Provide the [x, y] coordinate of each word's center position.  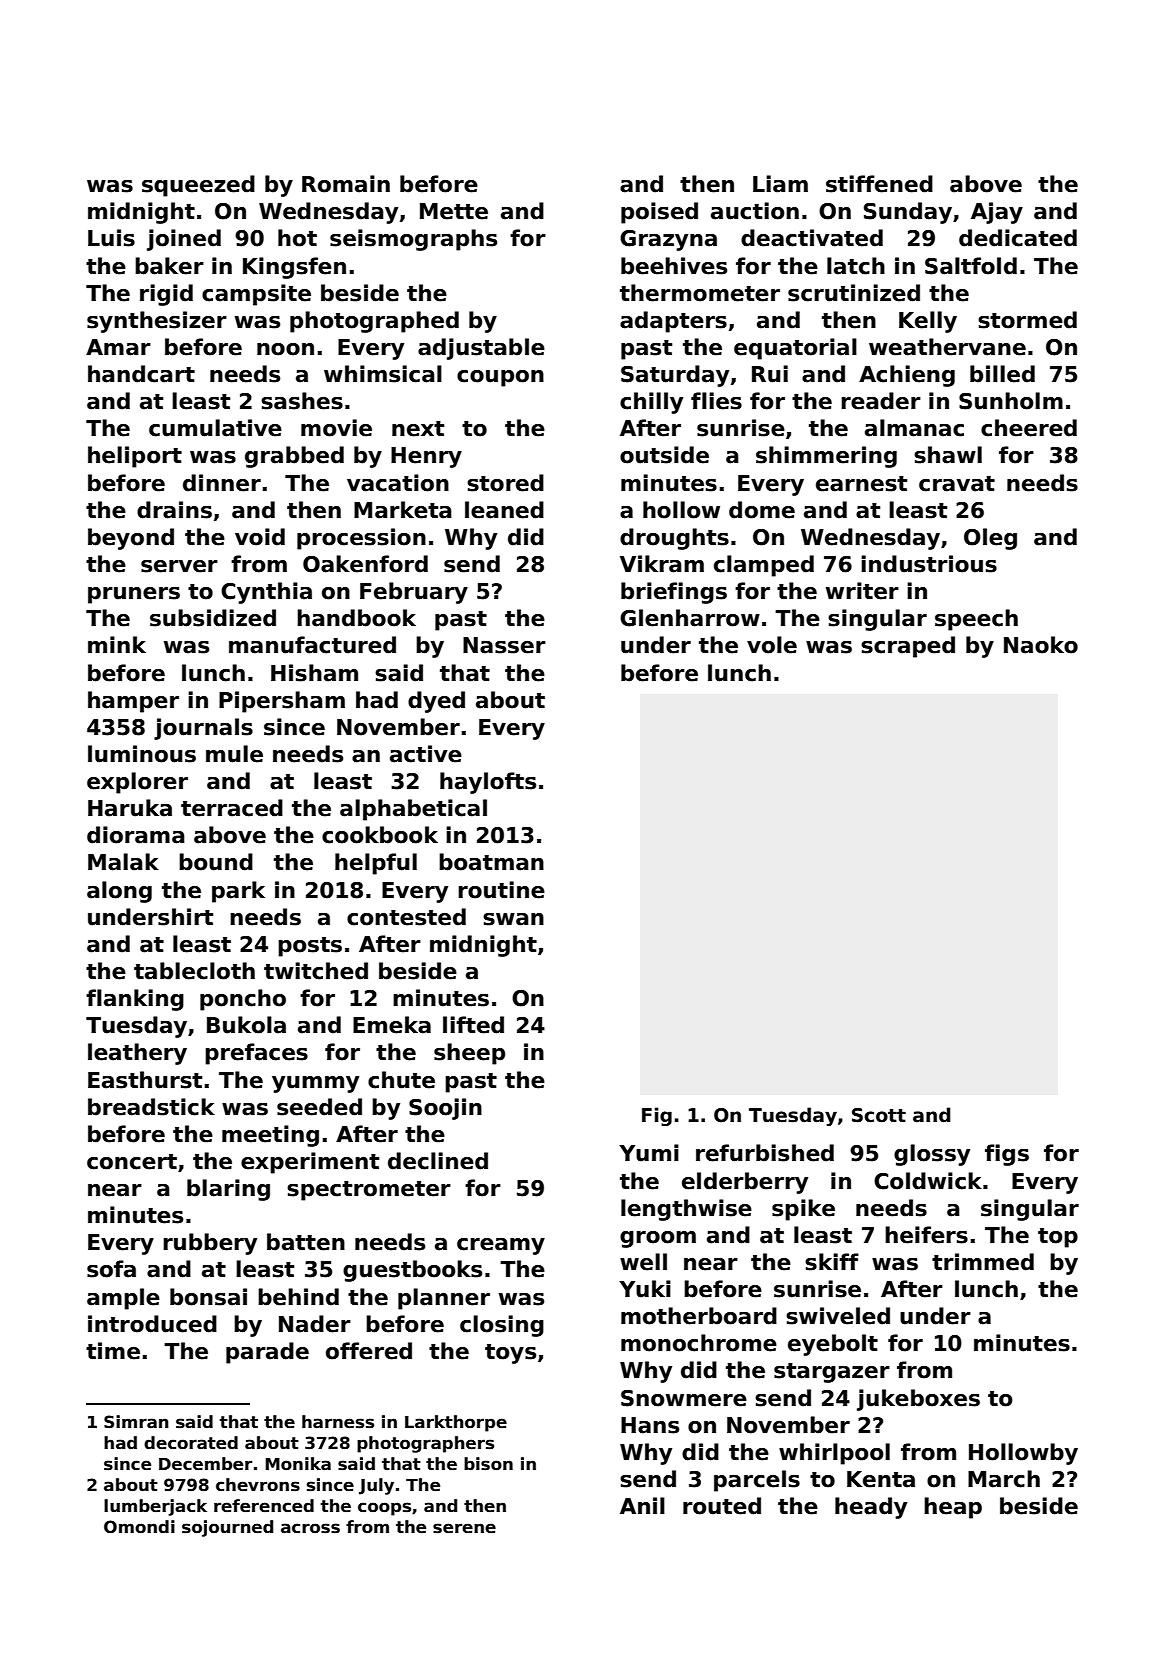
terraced [232, 808]
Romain [346, 184]
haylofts [488, 783]
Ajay [997, 213]
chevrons [258, 1485]
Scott [879, 1115]
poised [659, 213]
